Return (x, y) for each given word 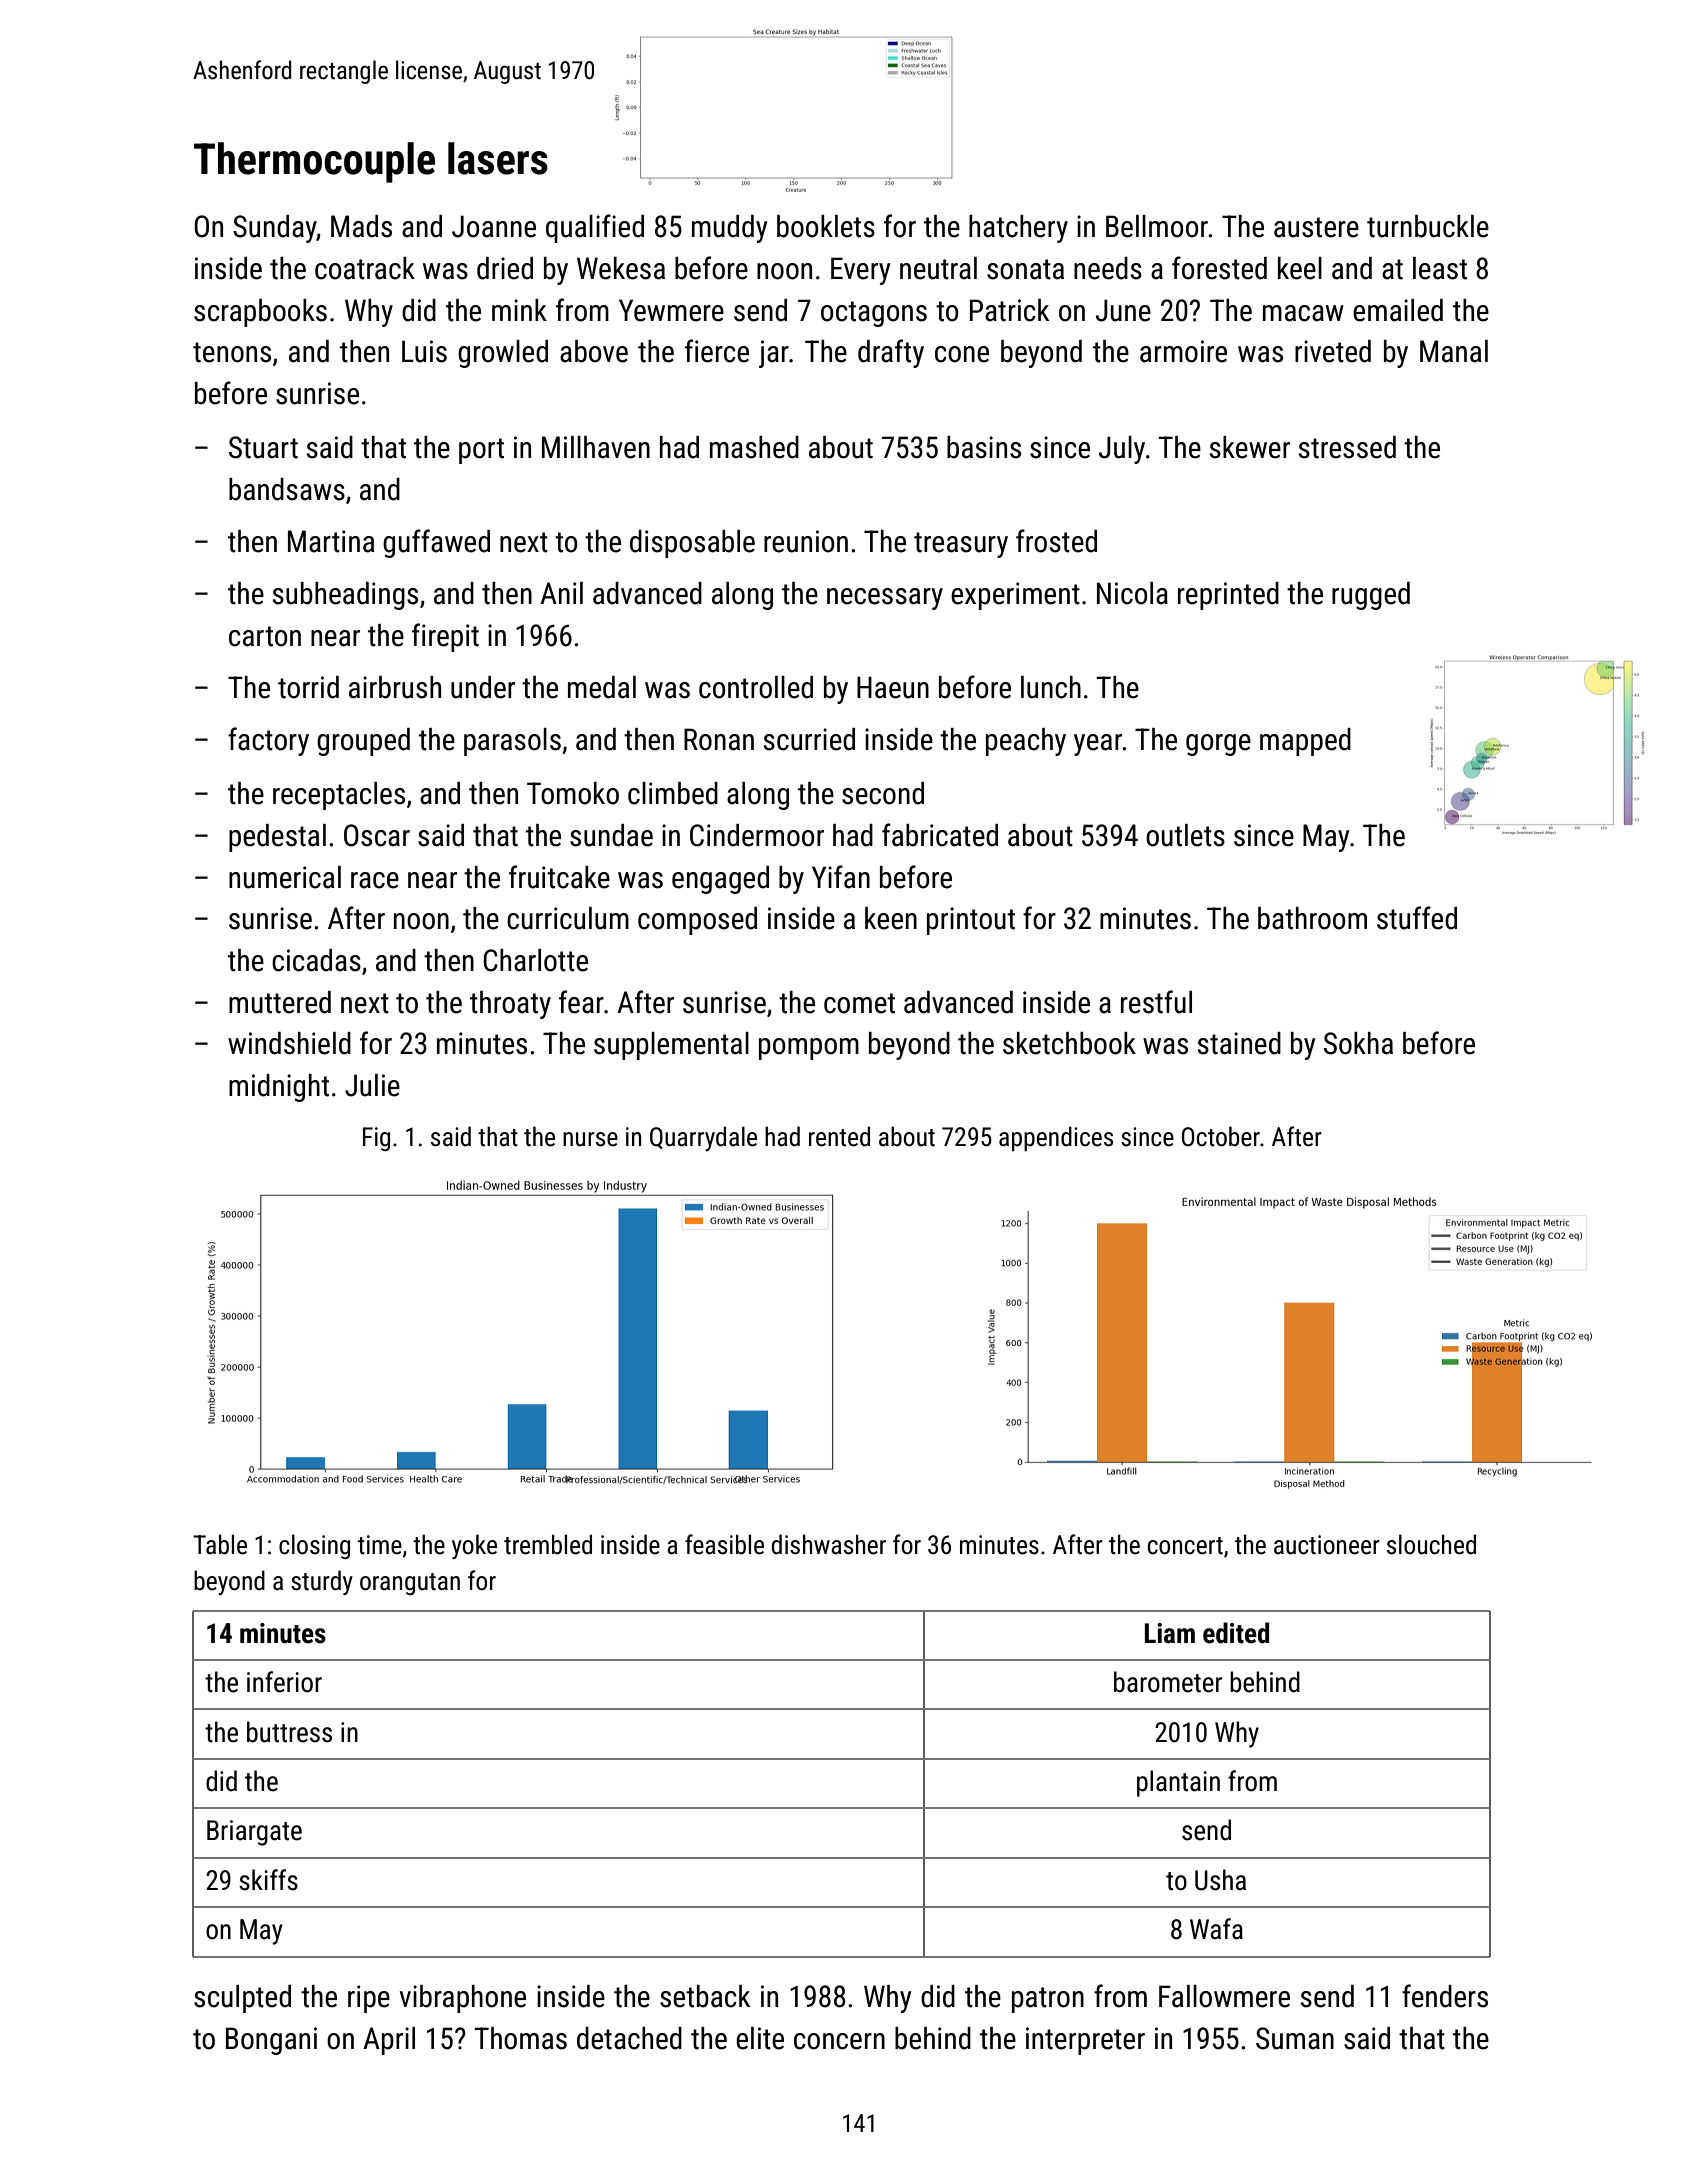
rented (839, 1136)
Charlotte (535, 960)
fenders (1445, 1996)
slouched (1431, 1544)
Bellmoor (1157, 226)
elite (760, 2038)
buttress (289, 1732)
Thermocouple (314, 162)
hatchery (1018, 229)
